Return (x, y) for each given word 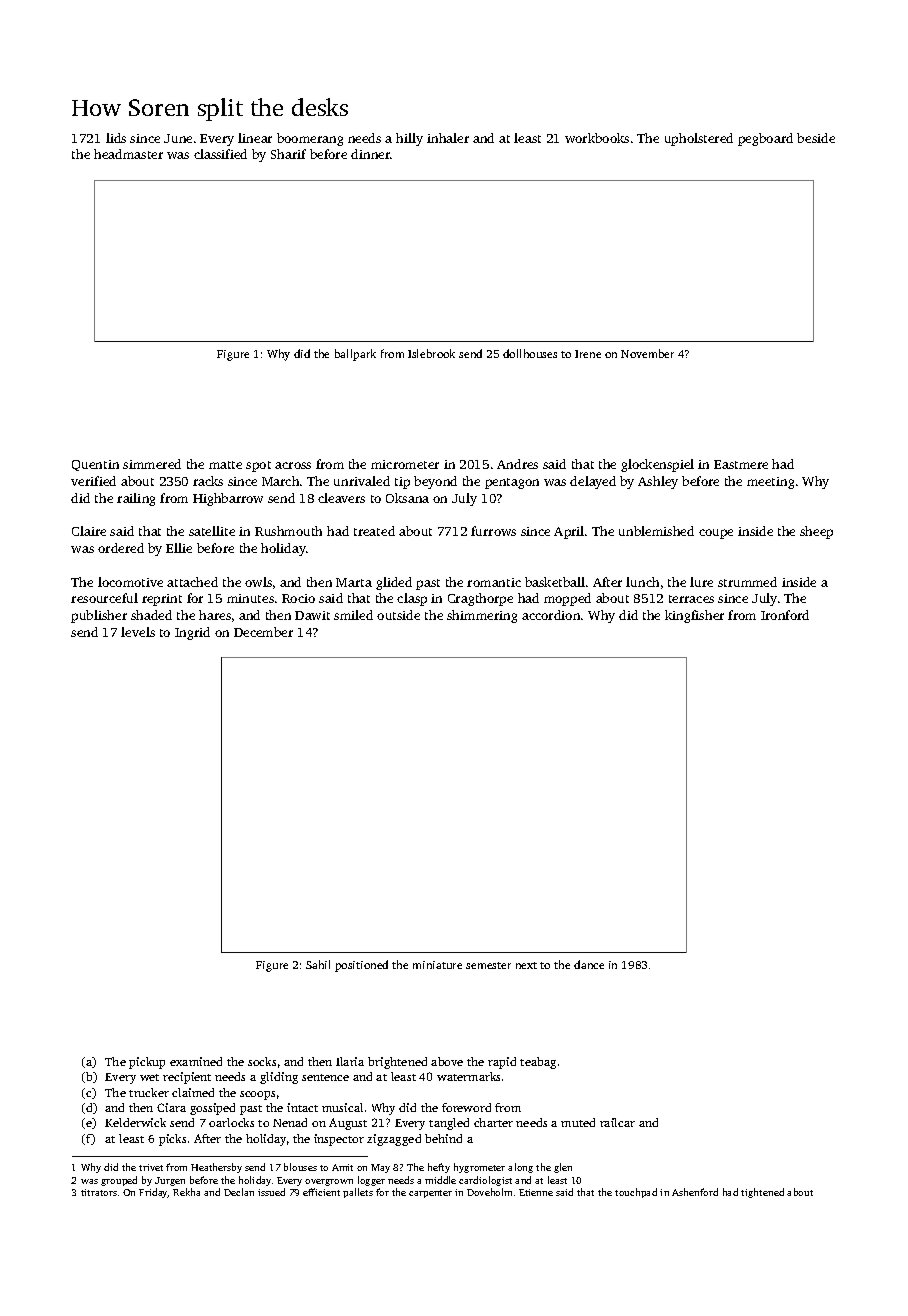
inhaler (448, 138)
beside (816, 138)
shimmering (482, 616)
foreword (466, 1107)
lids (116, 138)
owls (258, 582)
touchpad (636, 1193)
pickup (147, 1063)
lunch (642, 582)
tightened (762, 1193)
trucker (149, 1092)
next (526, 965)
